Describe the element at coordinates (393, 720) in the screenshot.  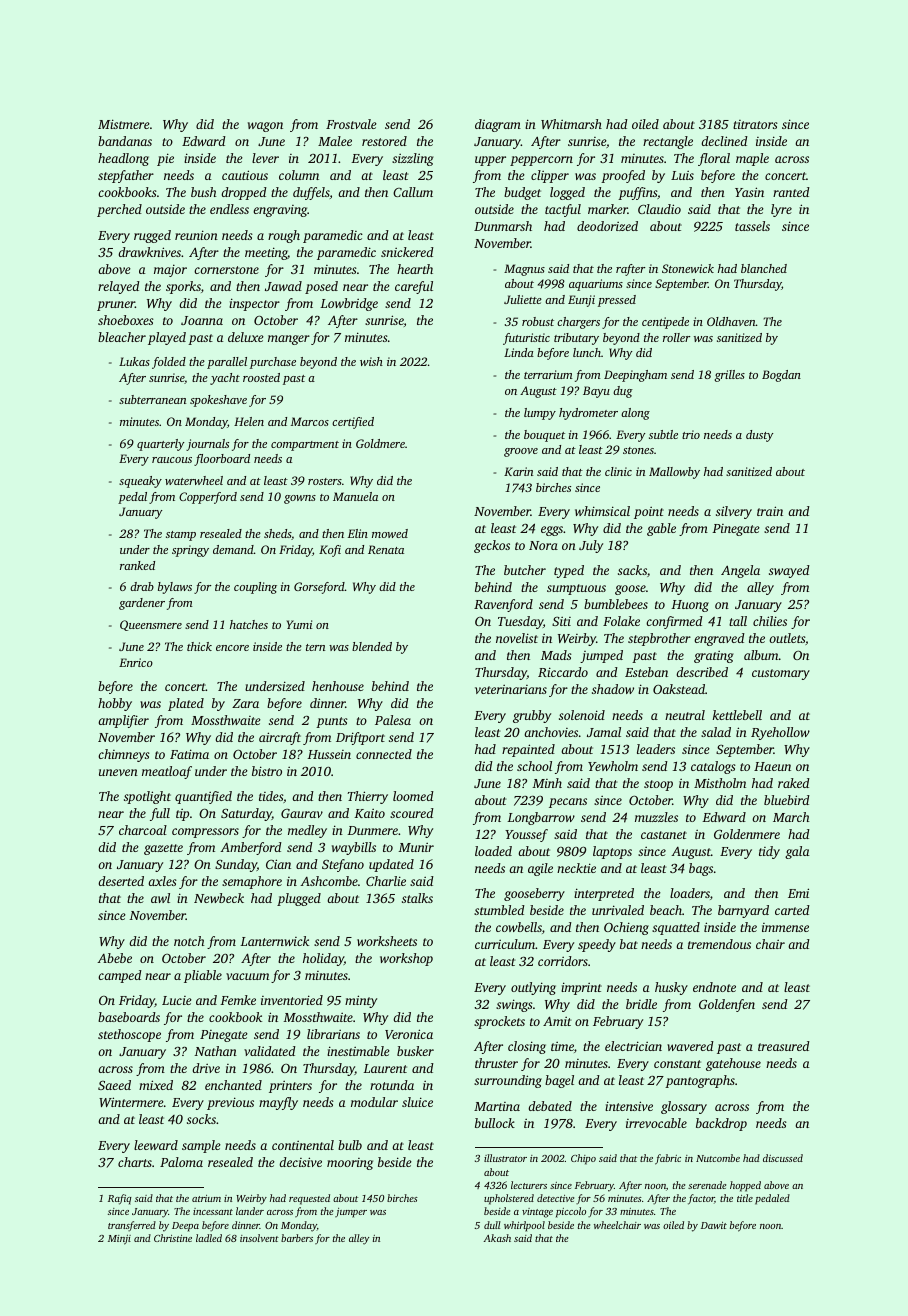
I see `Palesa` at that location.
